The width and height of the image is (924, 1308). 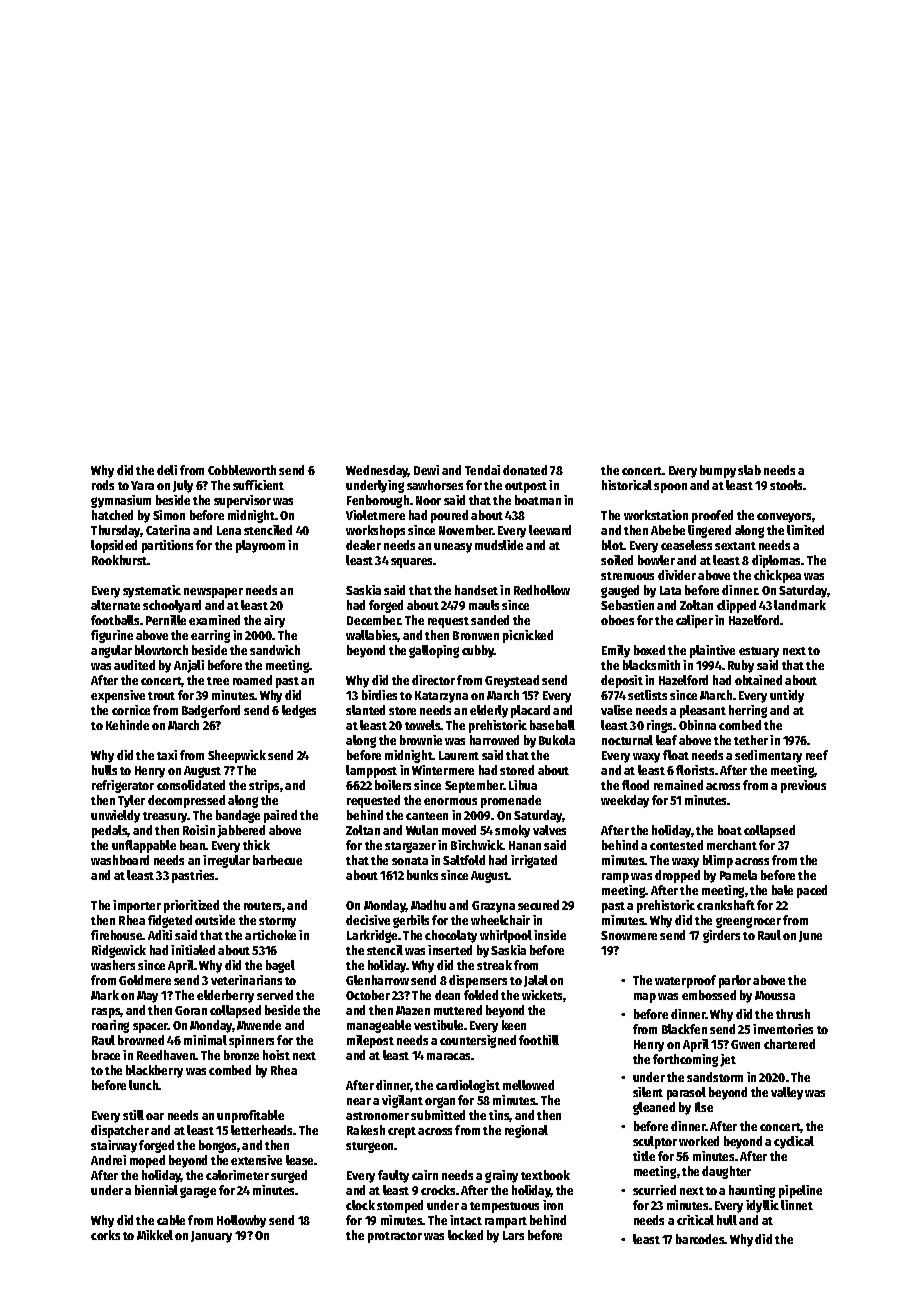 What do you see at coordinates (749, 470) in the image?
I see `slab` at bounding box center [749, 470].
